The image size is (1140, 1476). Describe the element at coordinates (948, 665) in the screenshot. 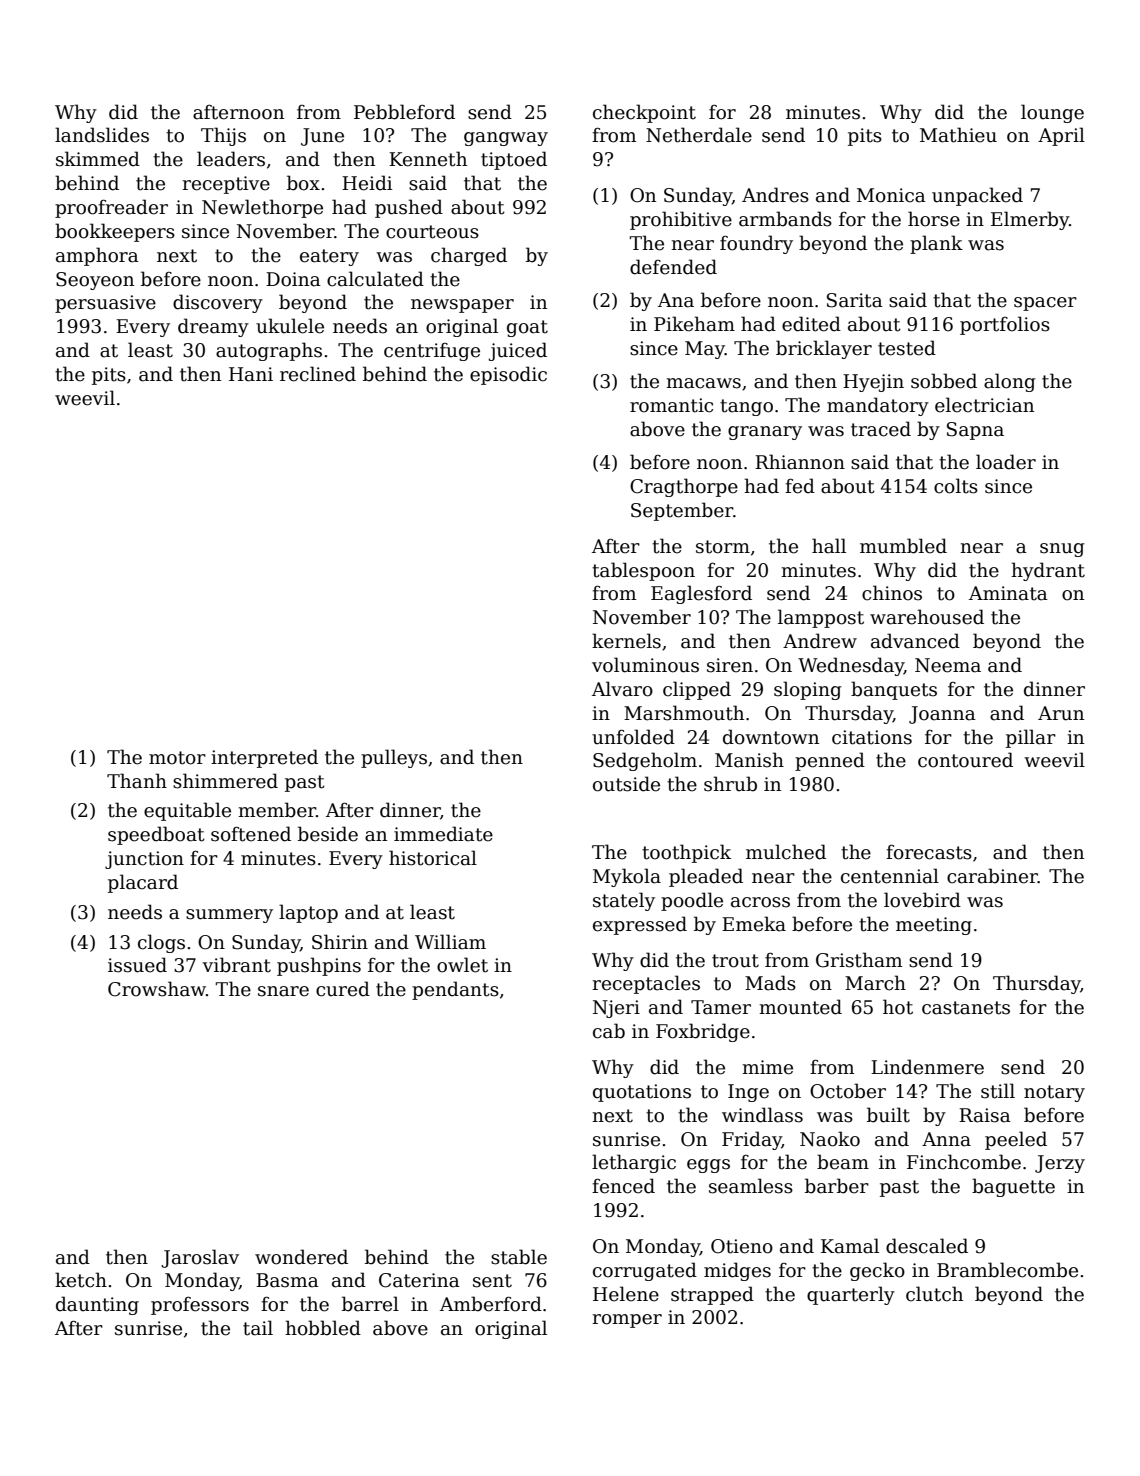

I see `Neema` at that location.
